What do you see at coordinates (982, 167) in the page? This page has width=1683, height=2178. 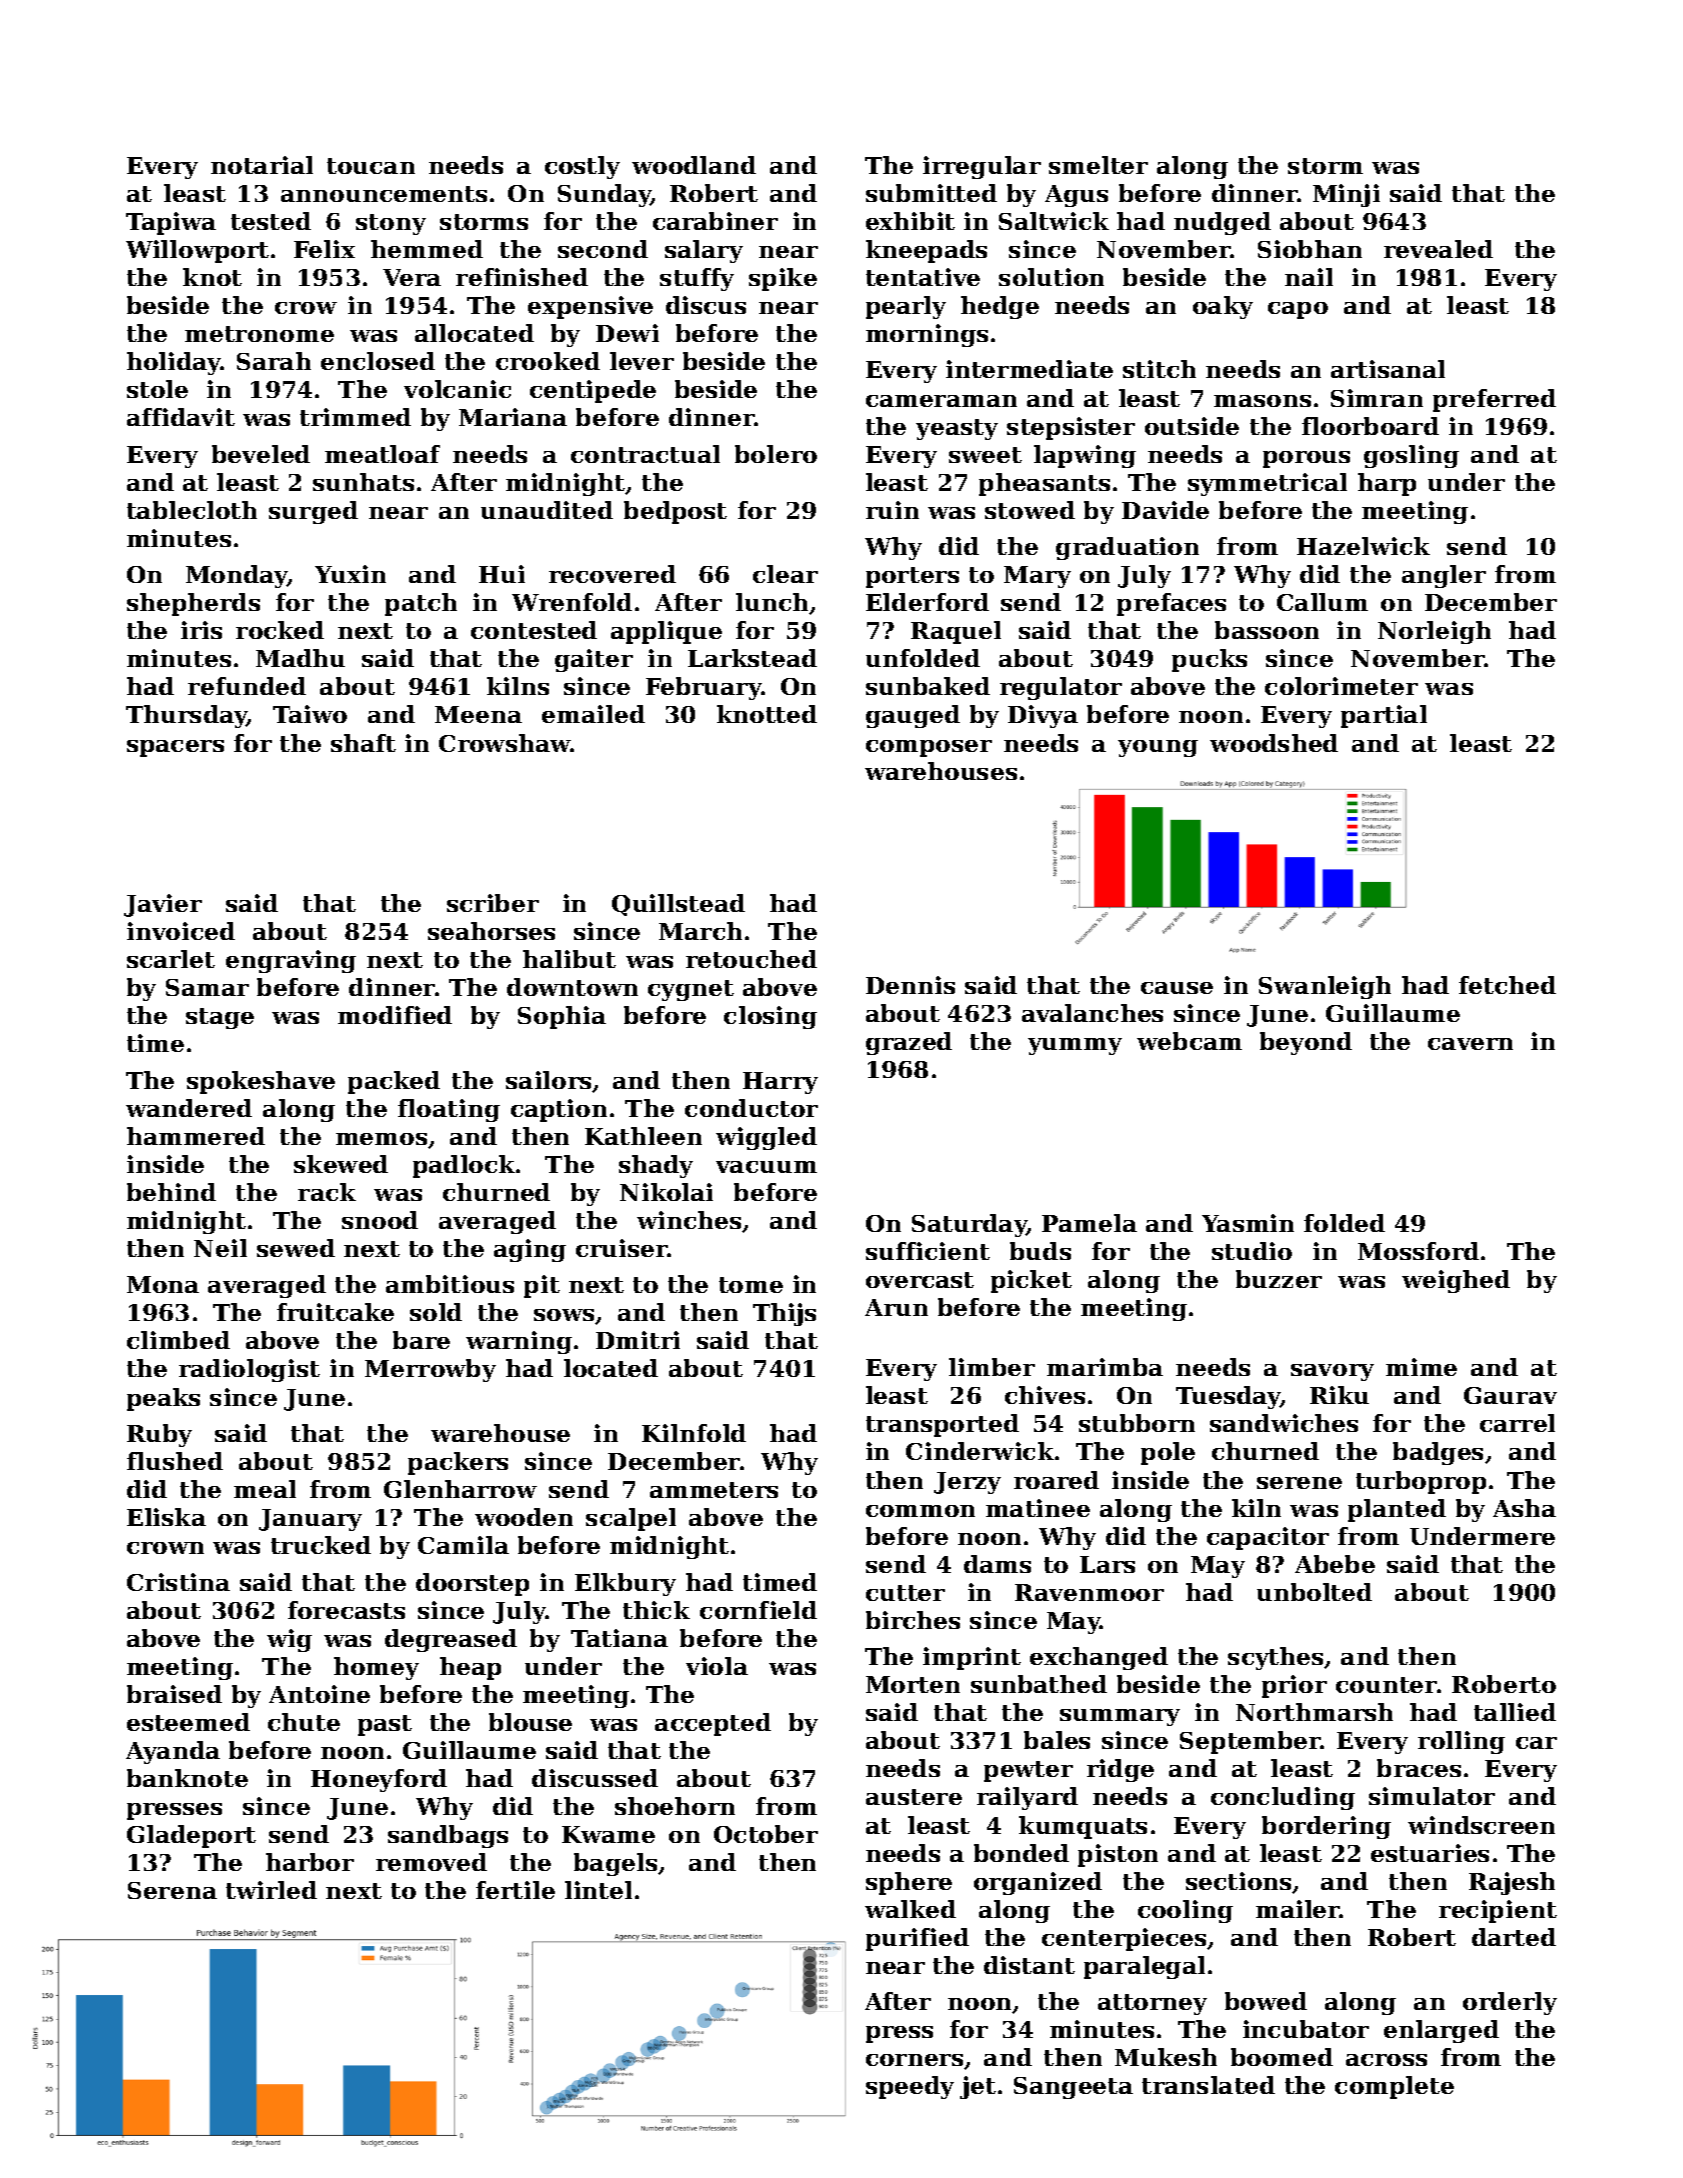 I see `irregular` at bounding box center [982, 167].
